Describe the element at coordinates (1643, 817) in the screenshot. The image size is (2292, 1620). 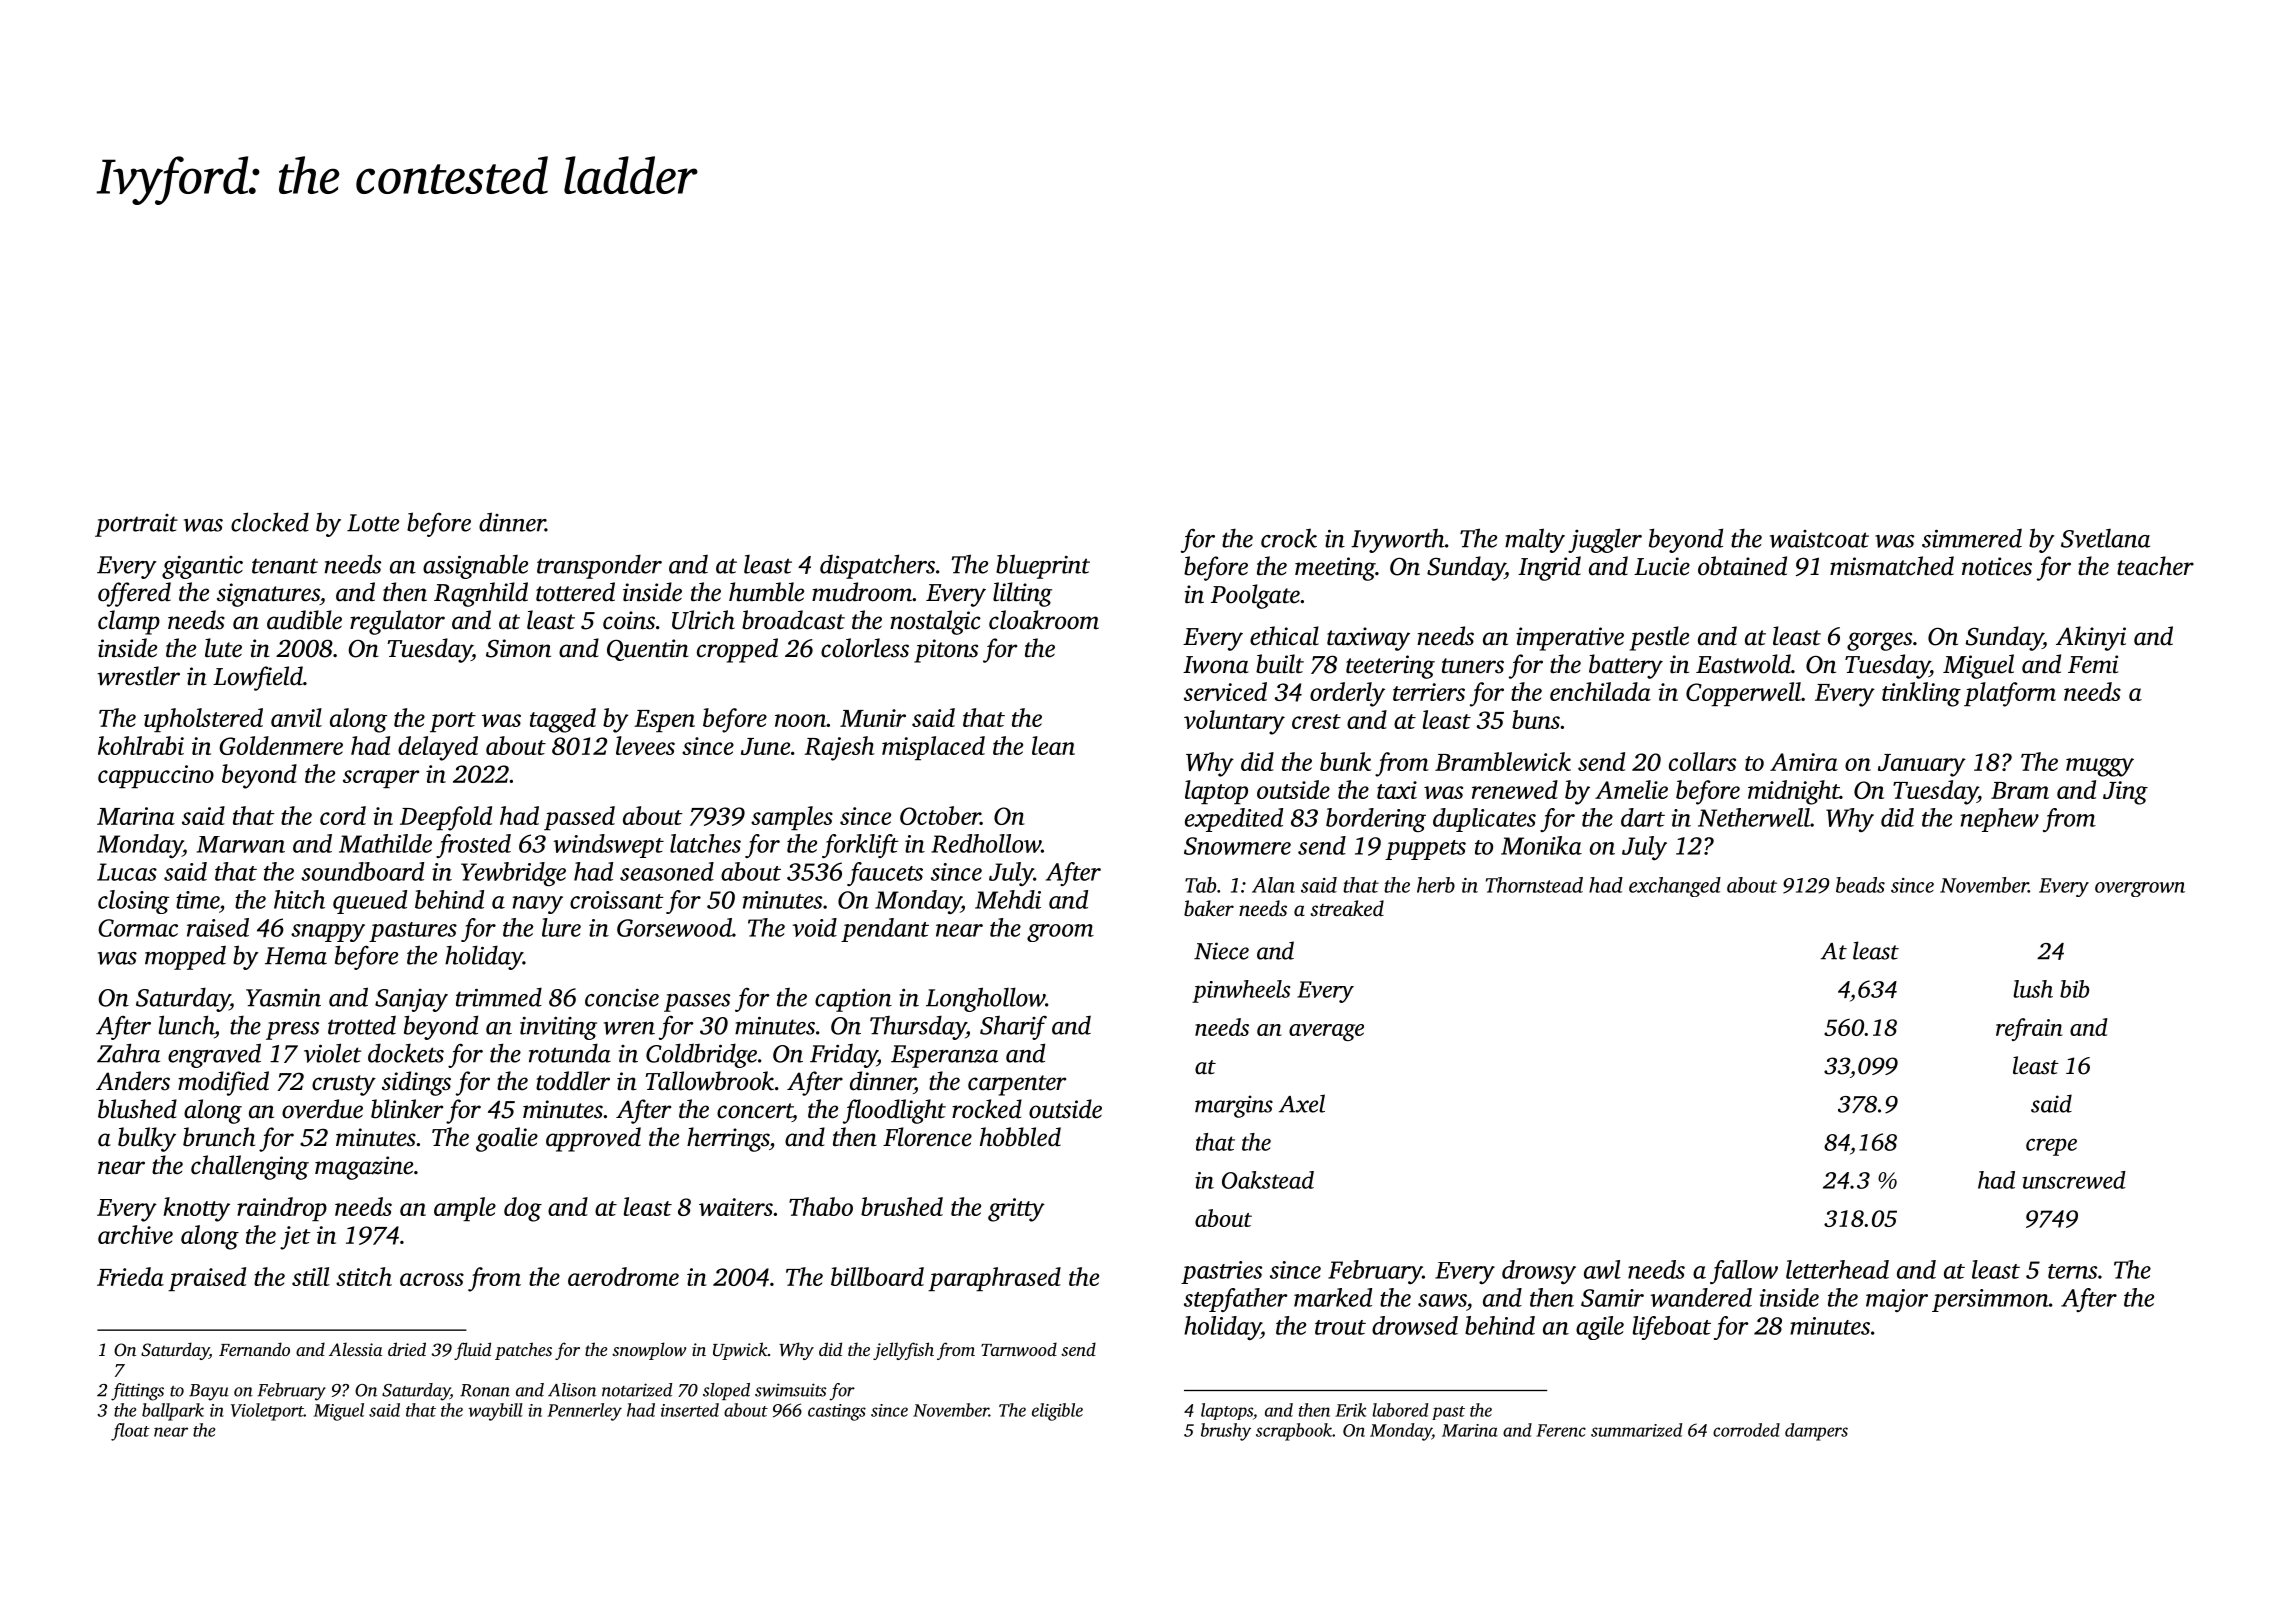
I see `dart` at that location.
